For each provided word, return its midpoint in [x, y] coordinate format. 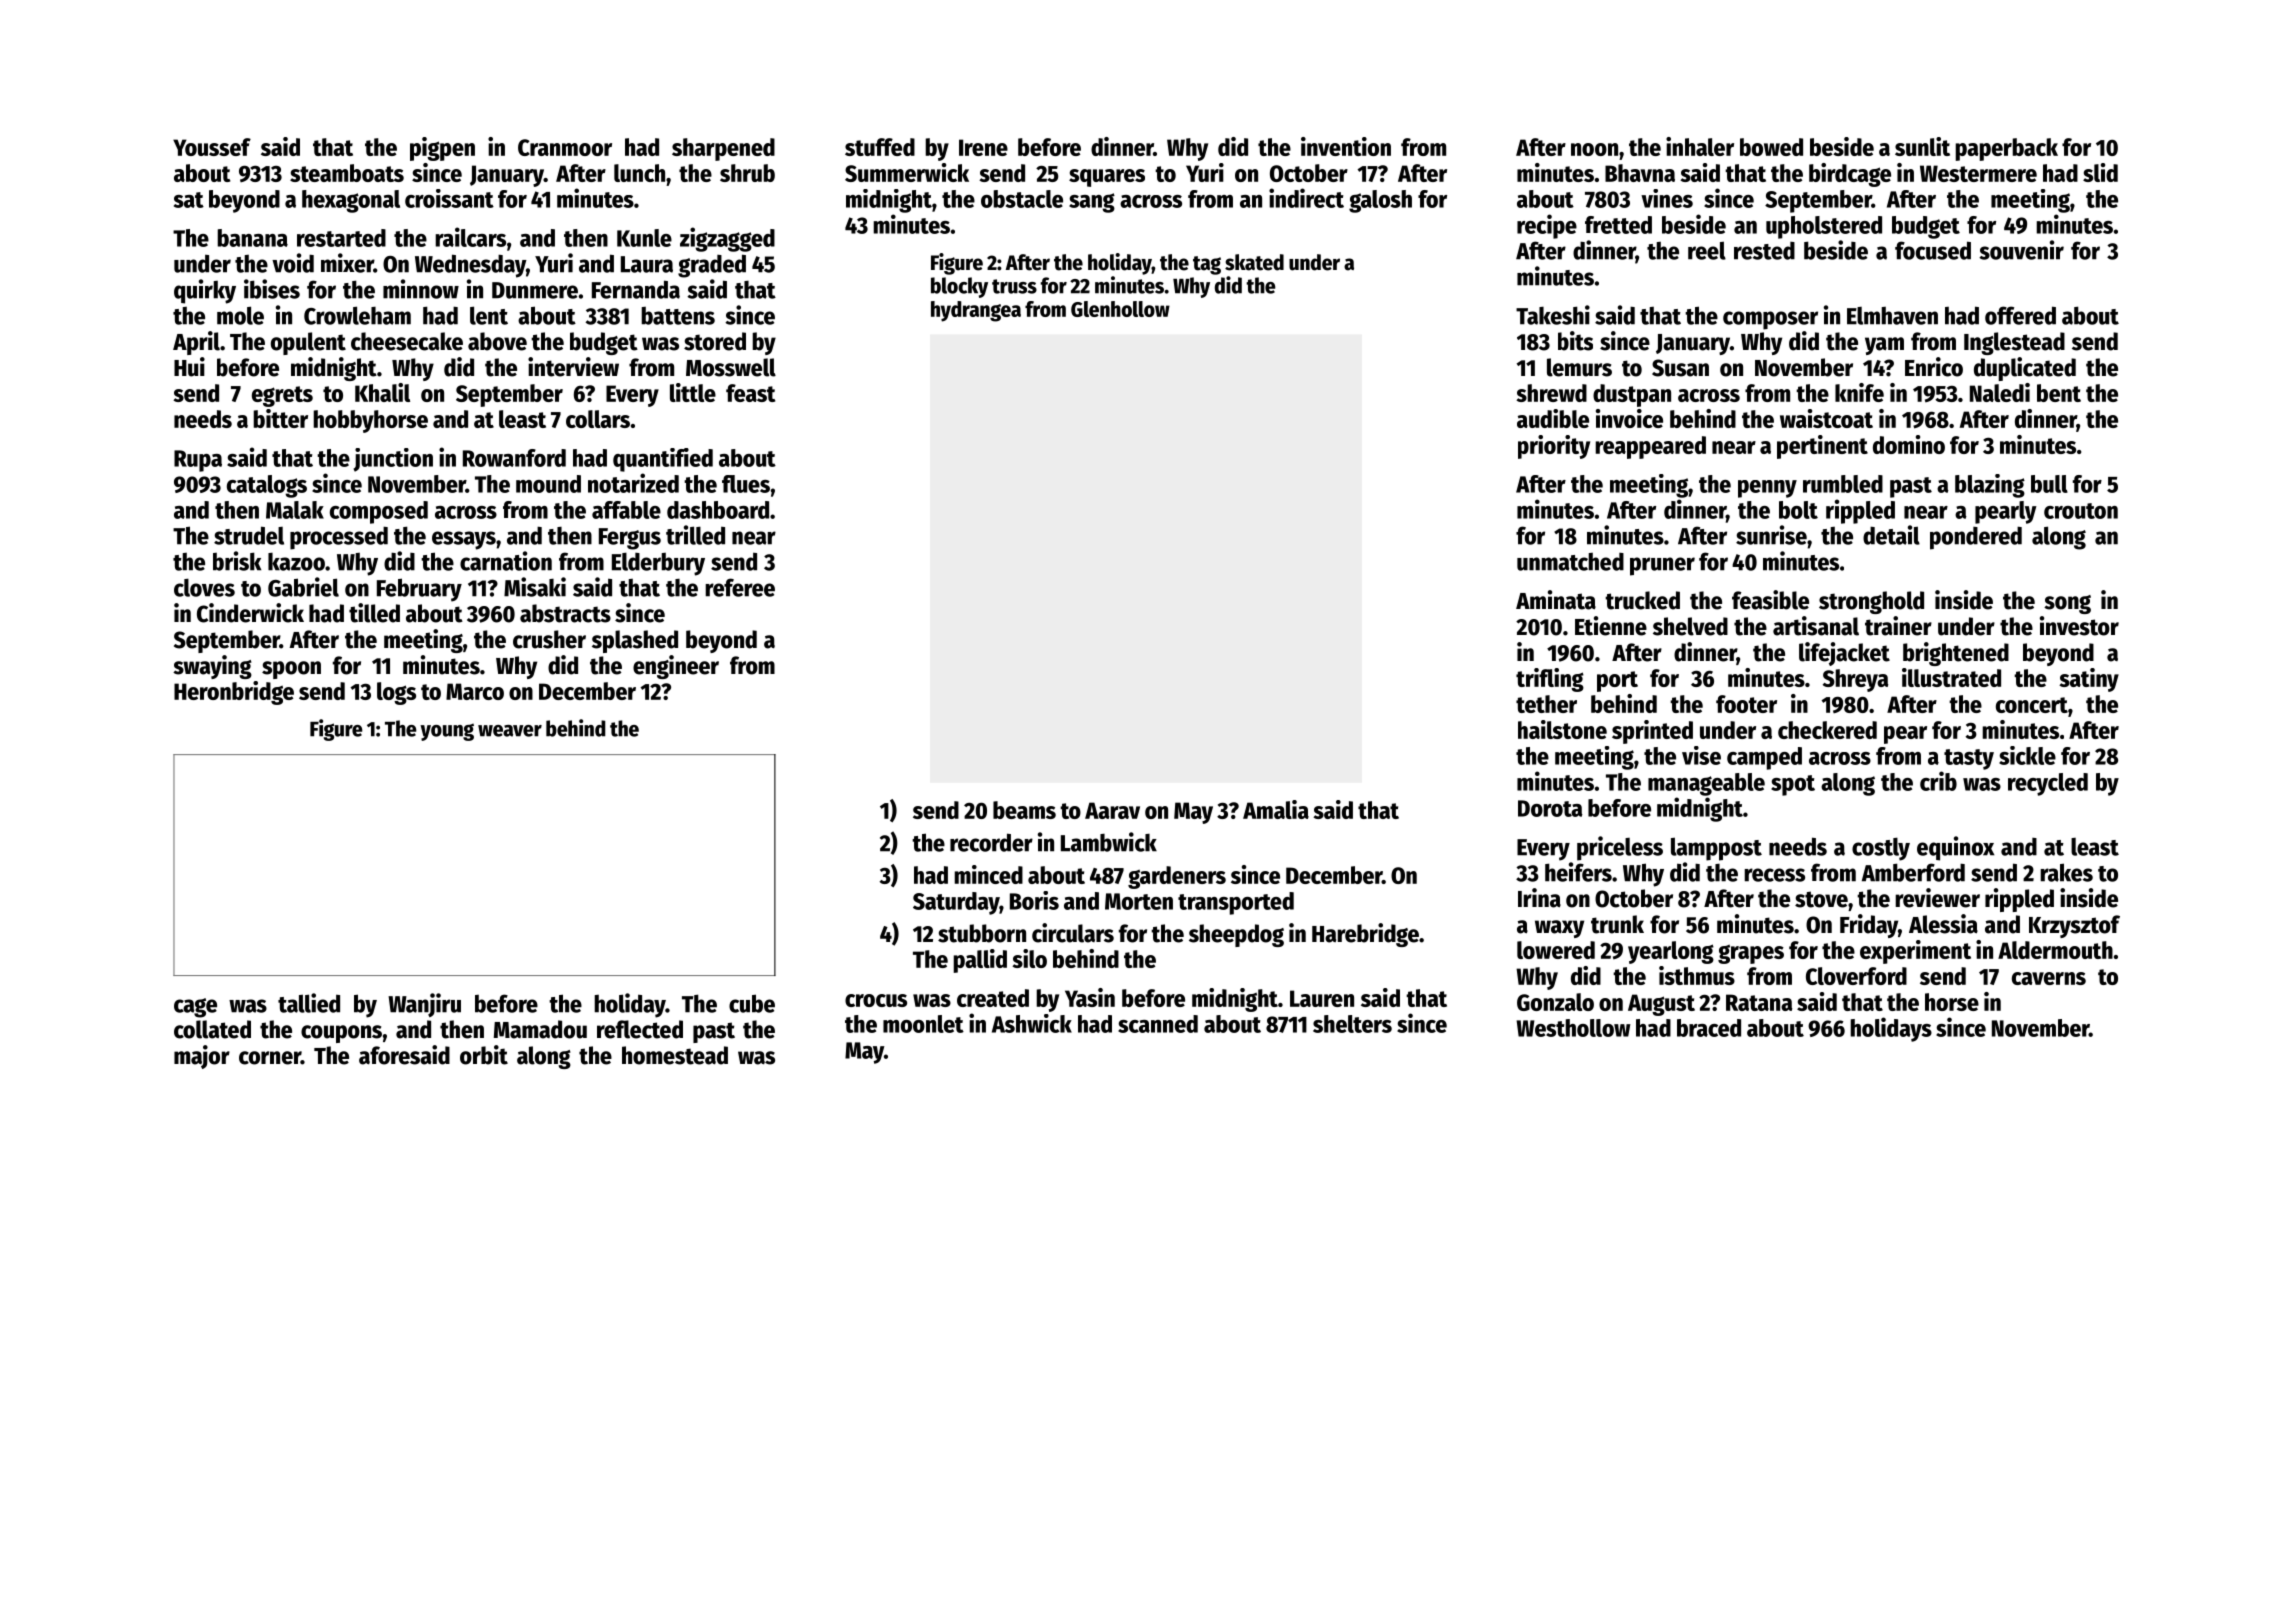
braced [1709, 1028]
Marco [475, 691]
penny [1767, 489]
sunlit [1922, 146]
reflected [640, 1029]
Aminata [1556, 600]
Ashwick [1032, 1023]
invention [1346, 146]
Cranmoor [565, 147]
